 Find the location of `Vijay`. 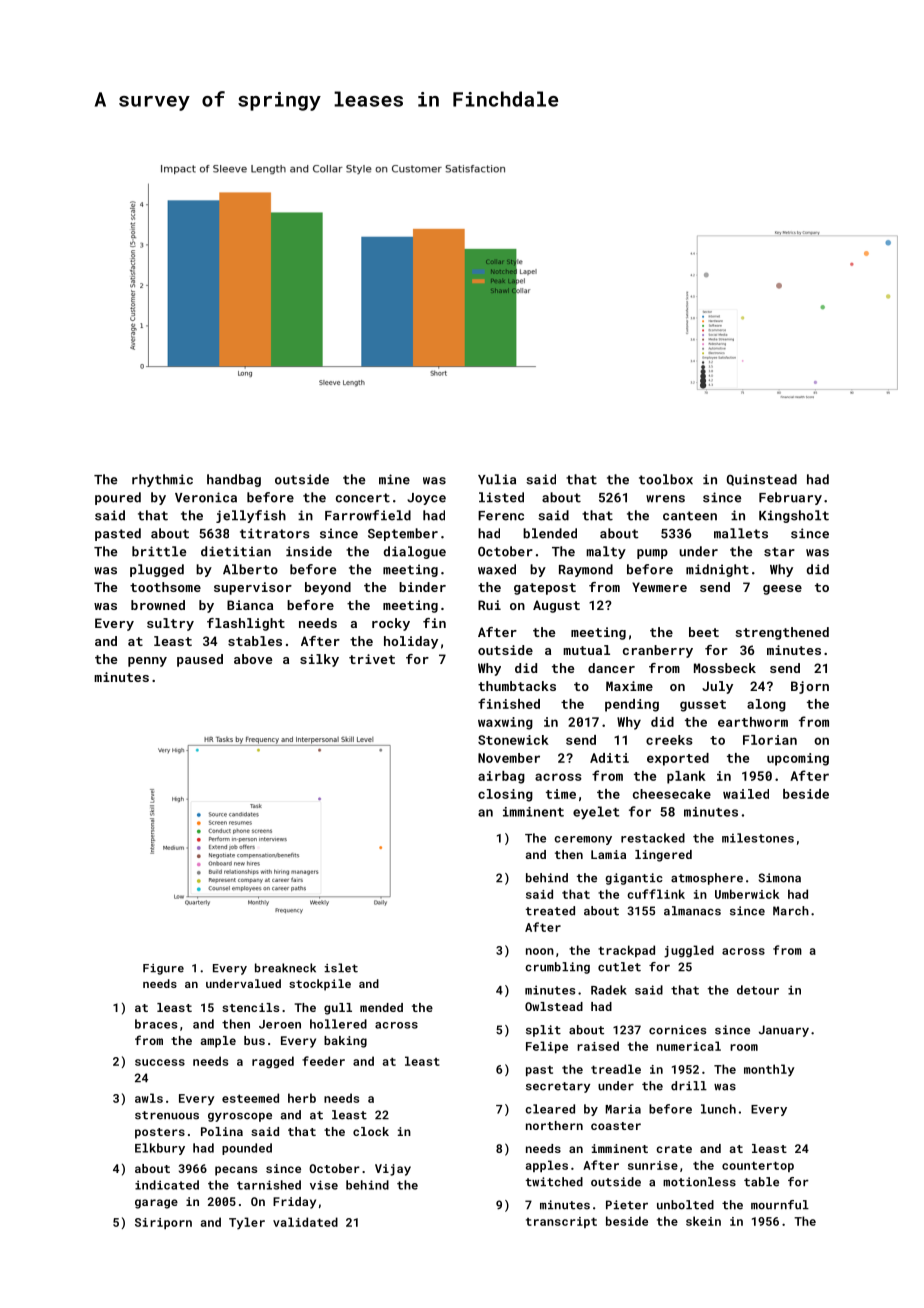

Vijay is located at coordinates (393, 1170).
